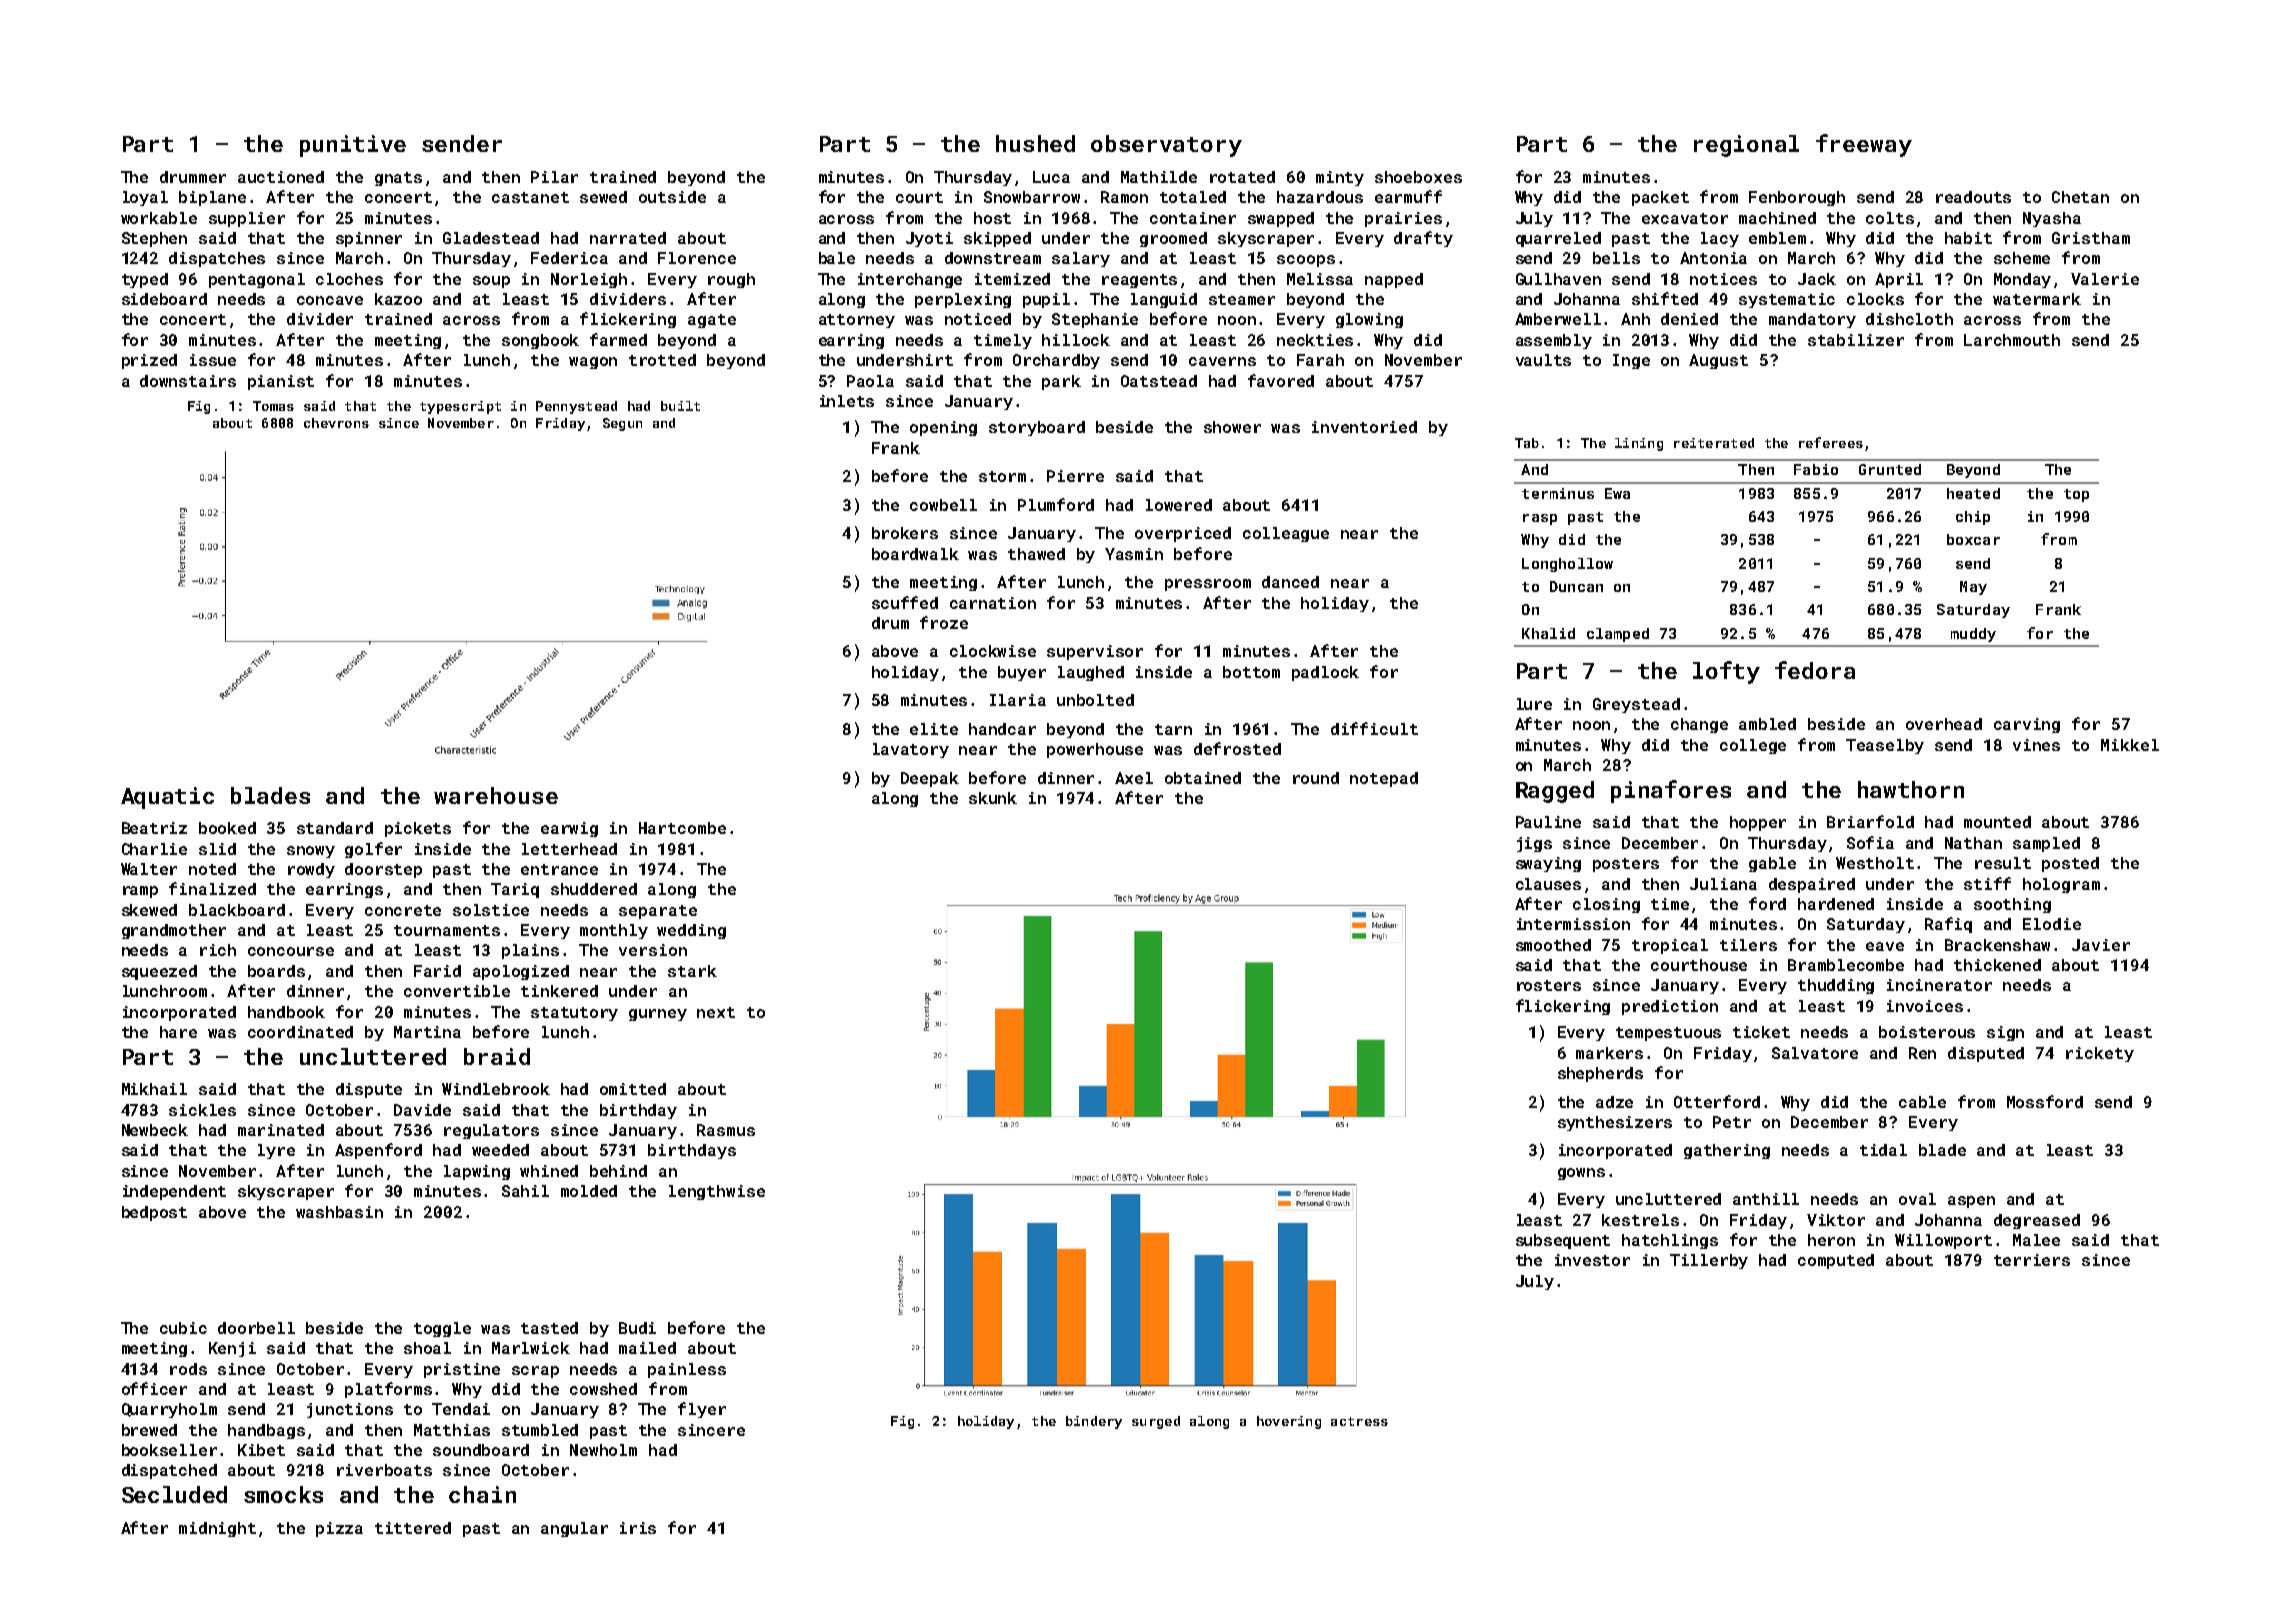  What do you see at coordinates (1035, 143) in the image?
I see `hushed` at bounding box center [1035, 143].
